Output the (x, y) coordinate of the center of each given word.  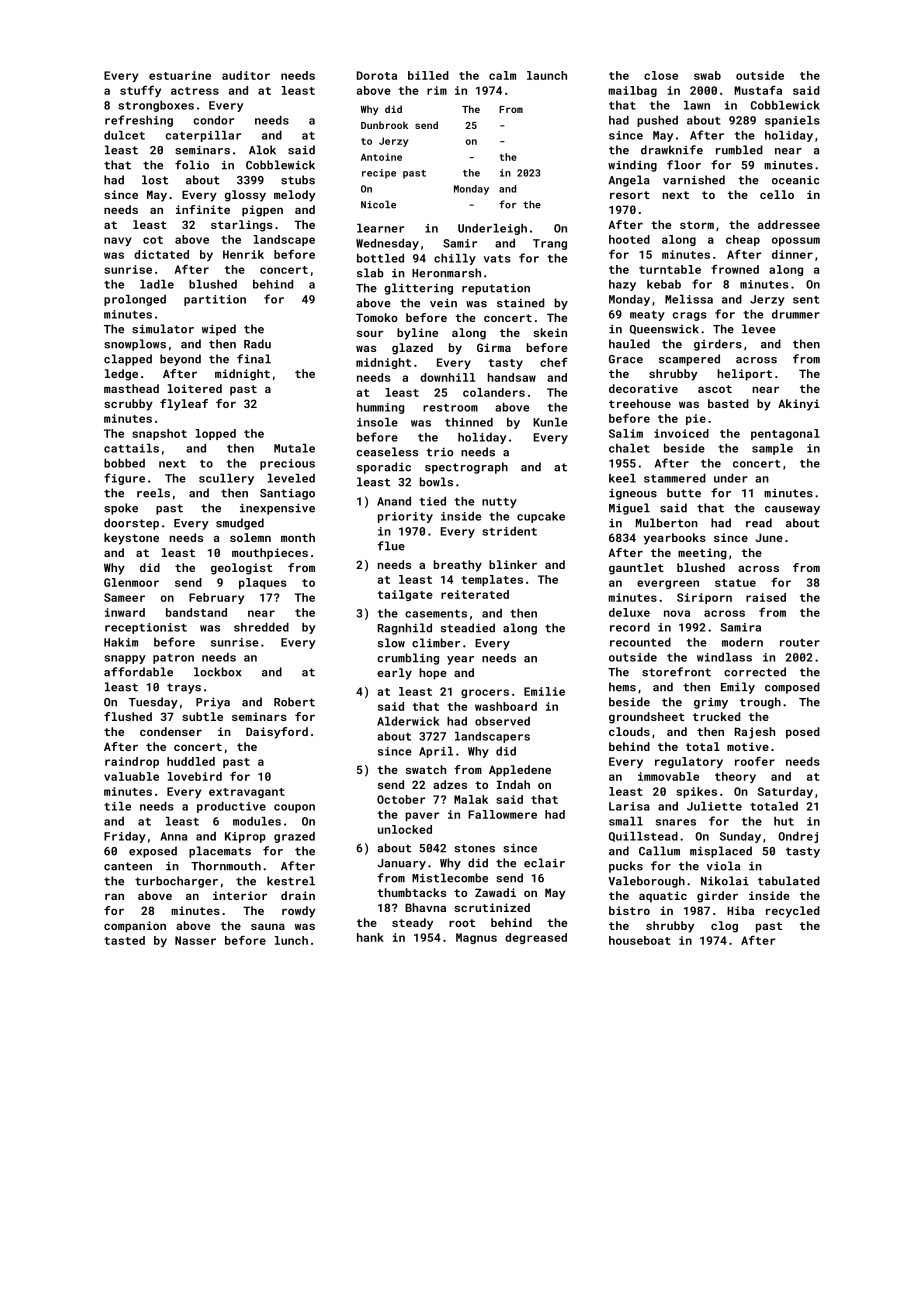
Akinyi (799, 405)
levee (759, 329)
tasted (124, 940)
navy (118, 241)
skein (550, 332)
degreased (536, 938)
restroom (450, 408)
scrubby (128, 405)
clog (724, 927)
